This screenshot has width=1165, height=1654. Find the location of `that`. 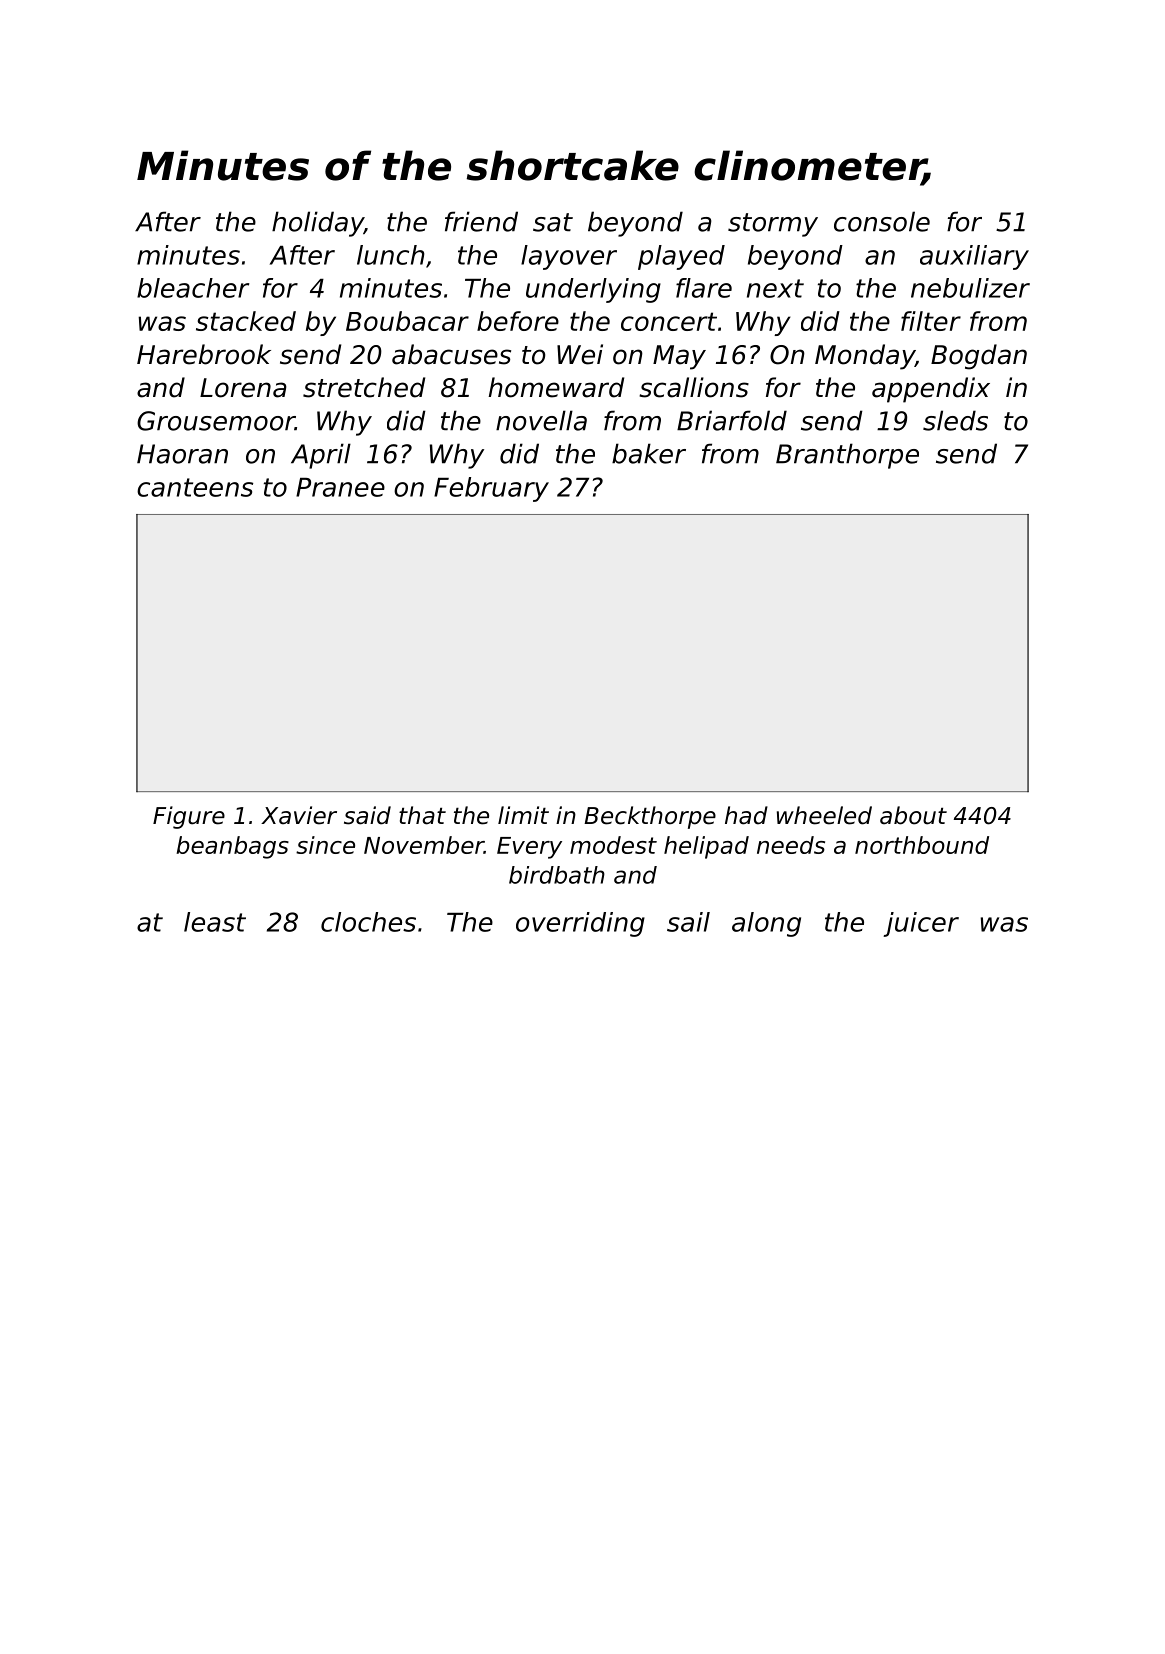

that is located at coordinates (422, 815).
